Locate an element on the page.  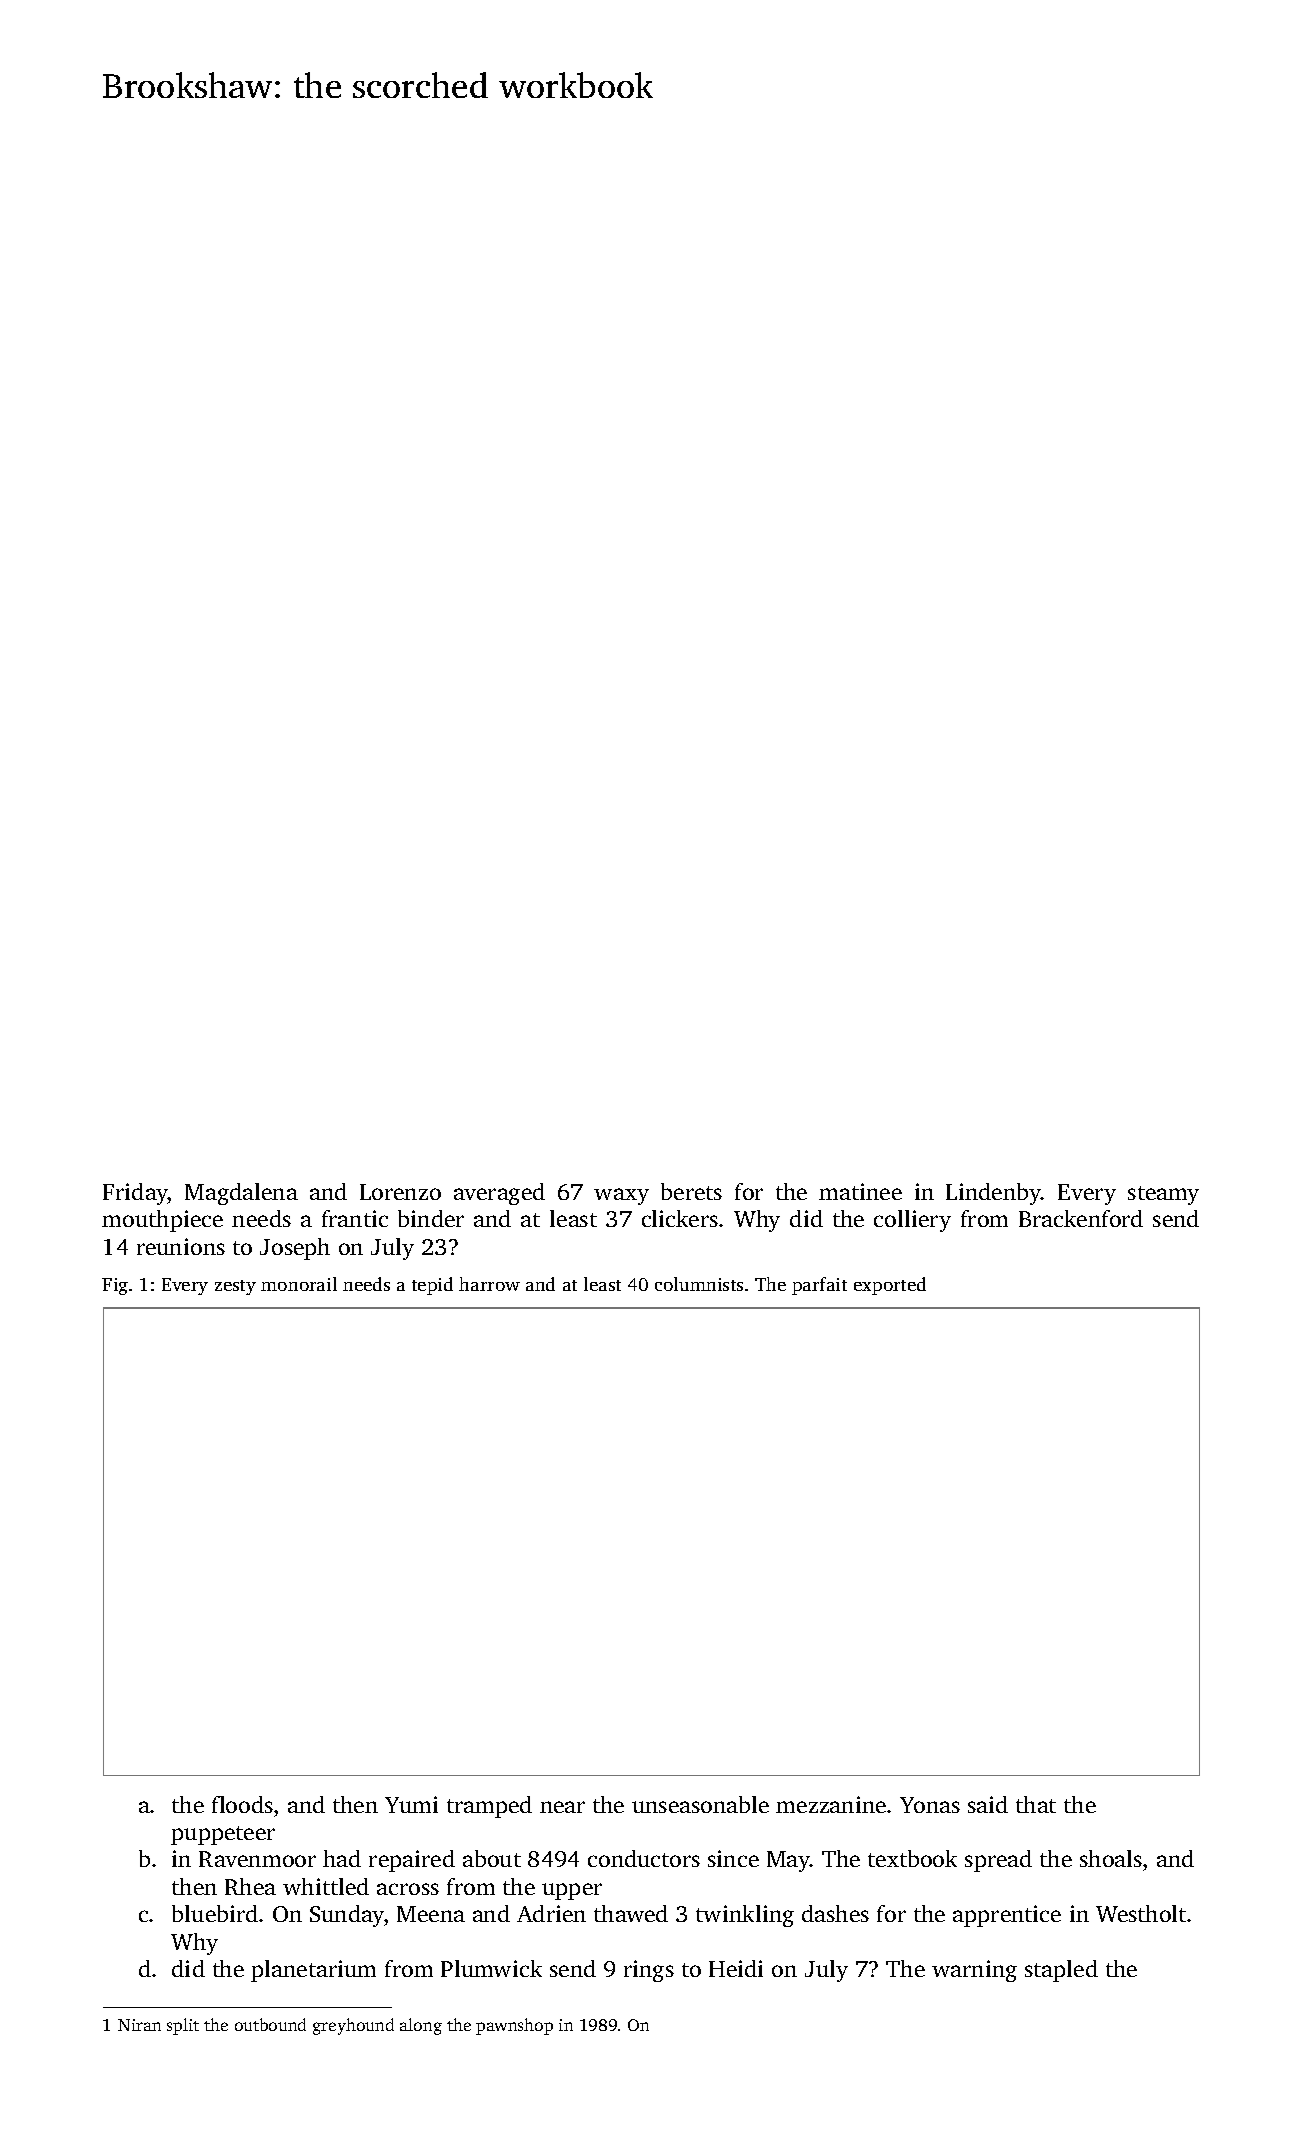
warning is located at coordinates (974, 1971).
